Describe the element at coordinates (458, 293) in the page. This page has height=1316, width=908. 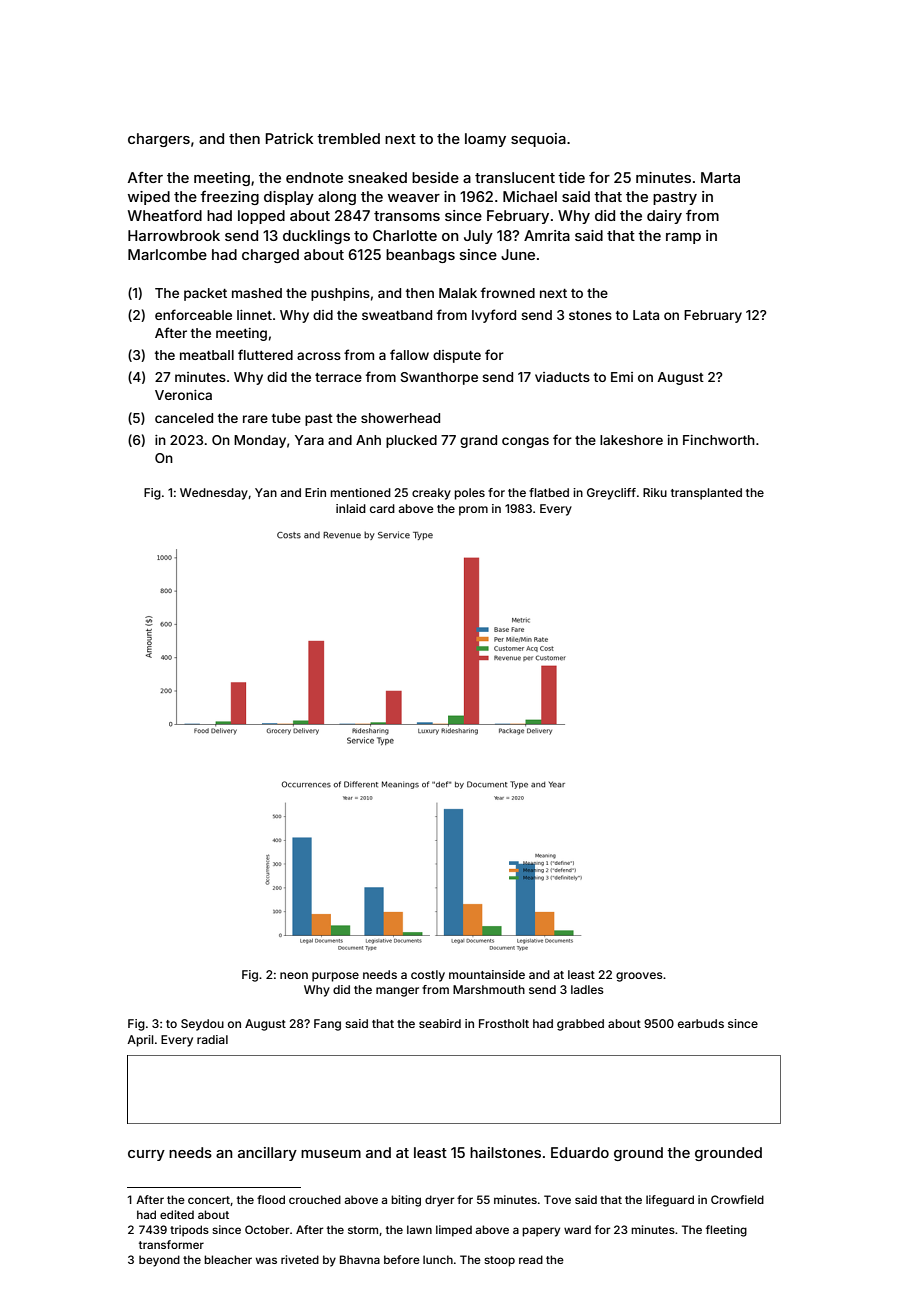
I see `Malak` at that location.
